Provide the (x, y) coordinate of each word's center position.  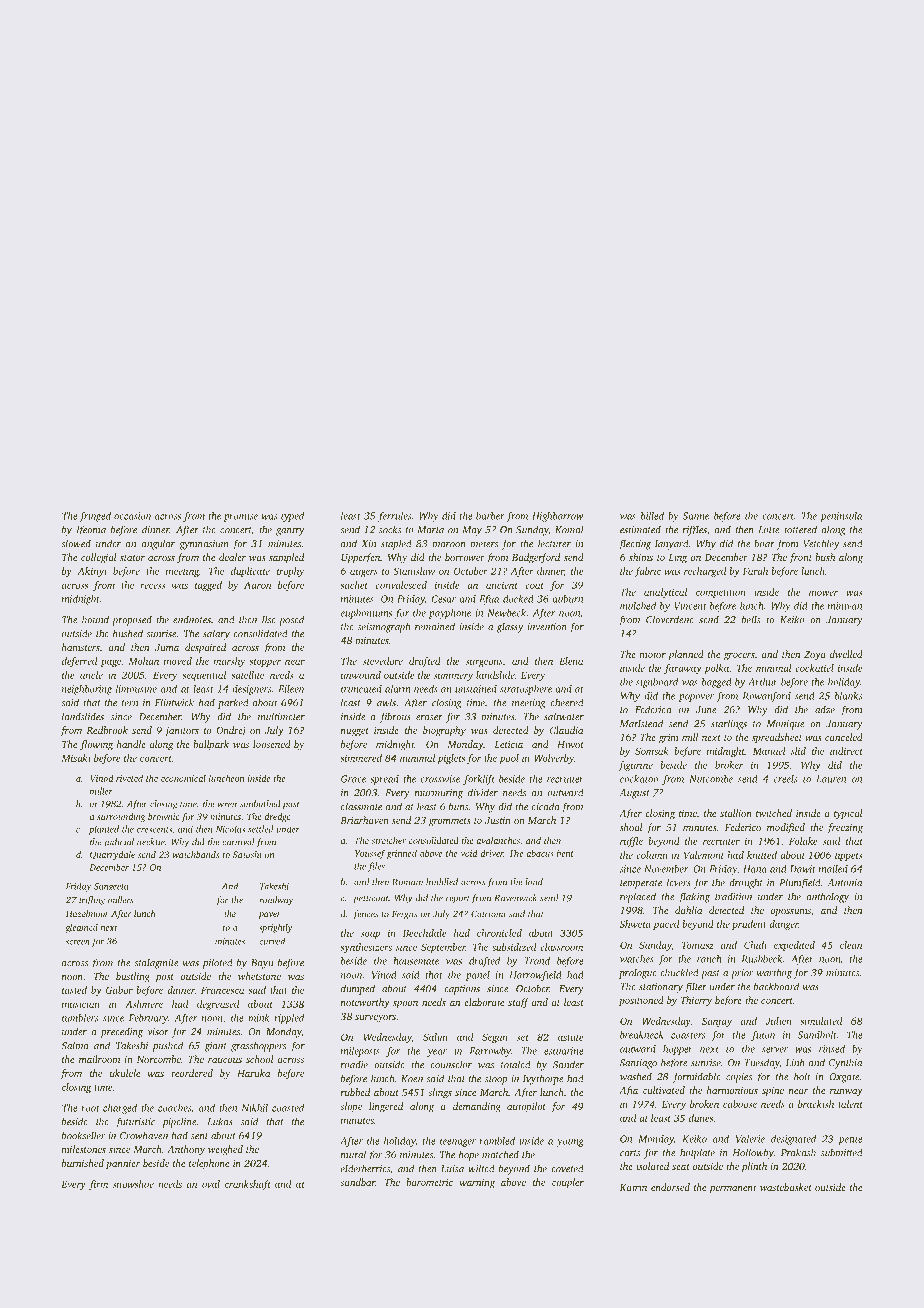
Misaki (76, 758)
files (376, 867)
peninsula (841, 517)
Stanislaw (414, 571)
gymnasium (204, 545)
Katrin (633, 1187)
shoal (631, 827)
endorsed (670, 1187)
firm (98, 1185)
